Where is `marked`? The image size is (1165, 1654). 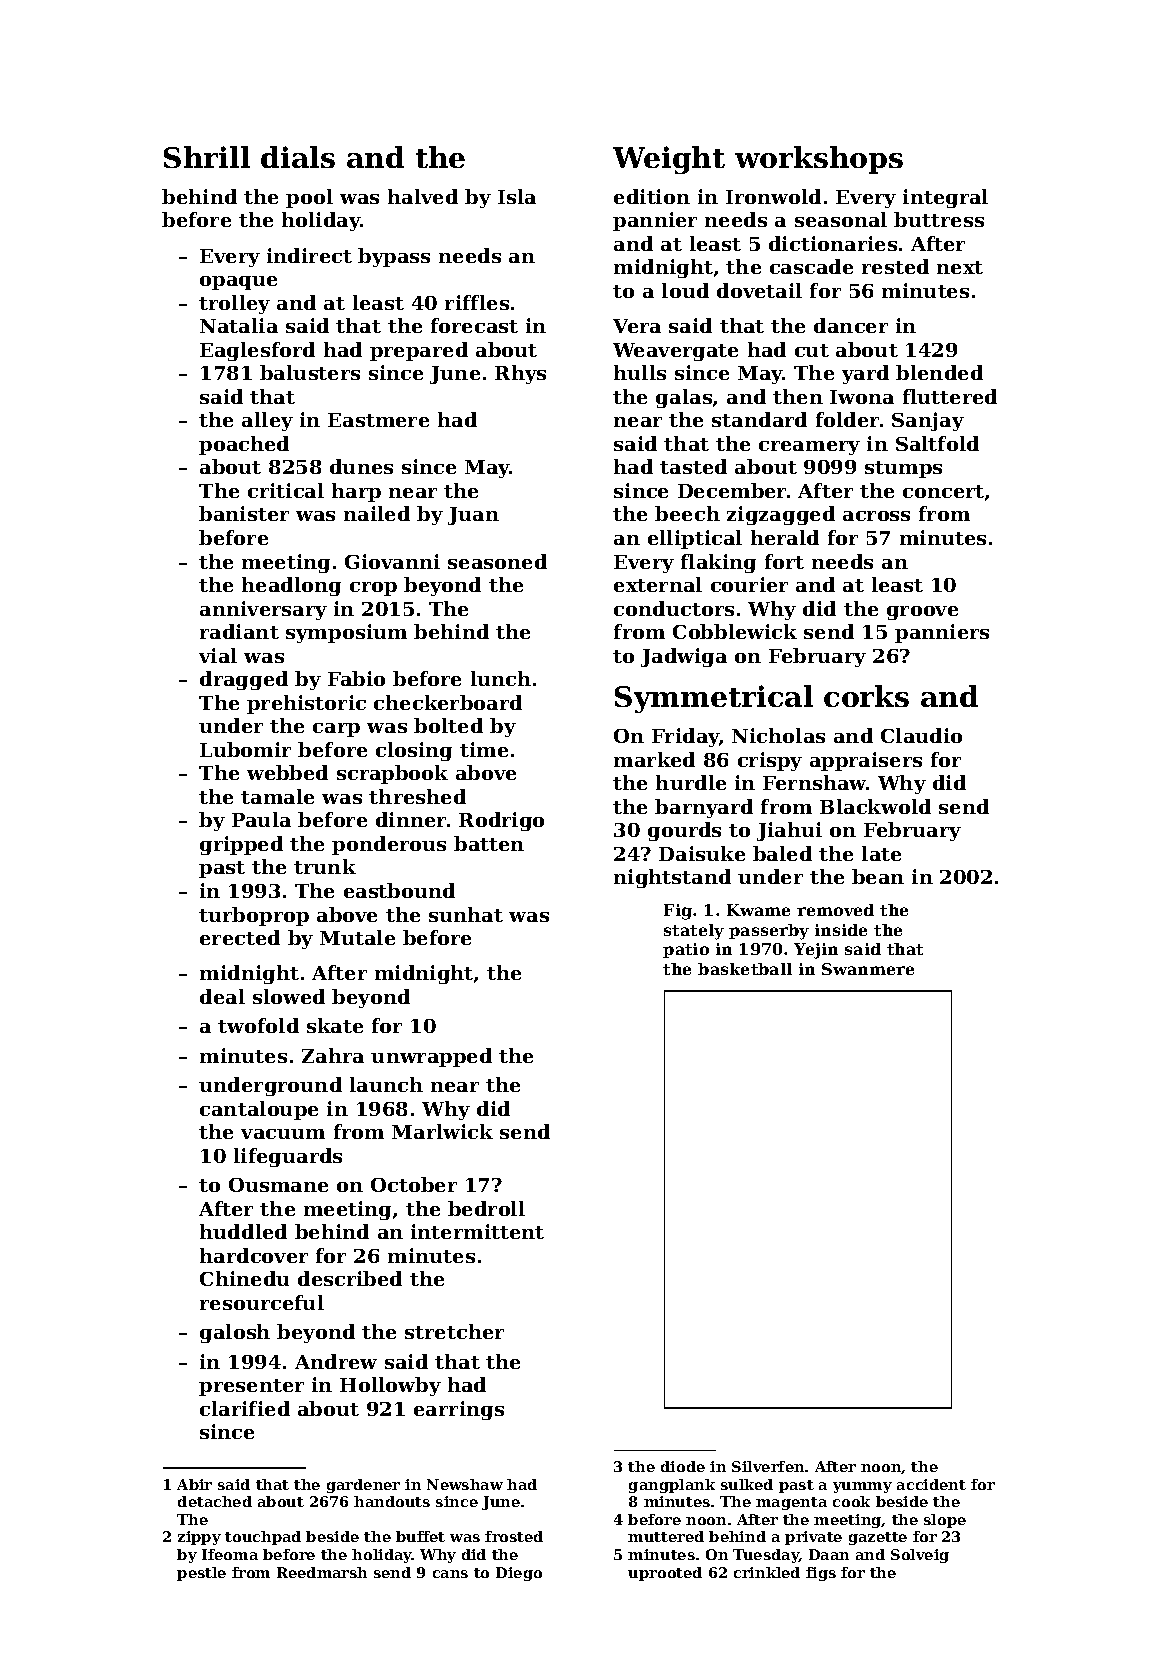
marked is located at coordinates (654, 759).
